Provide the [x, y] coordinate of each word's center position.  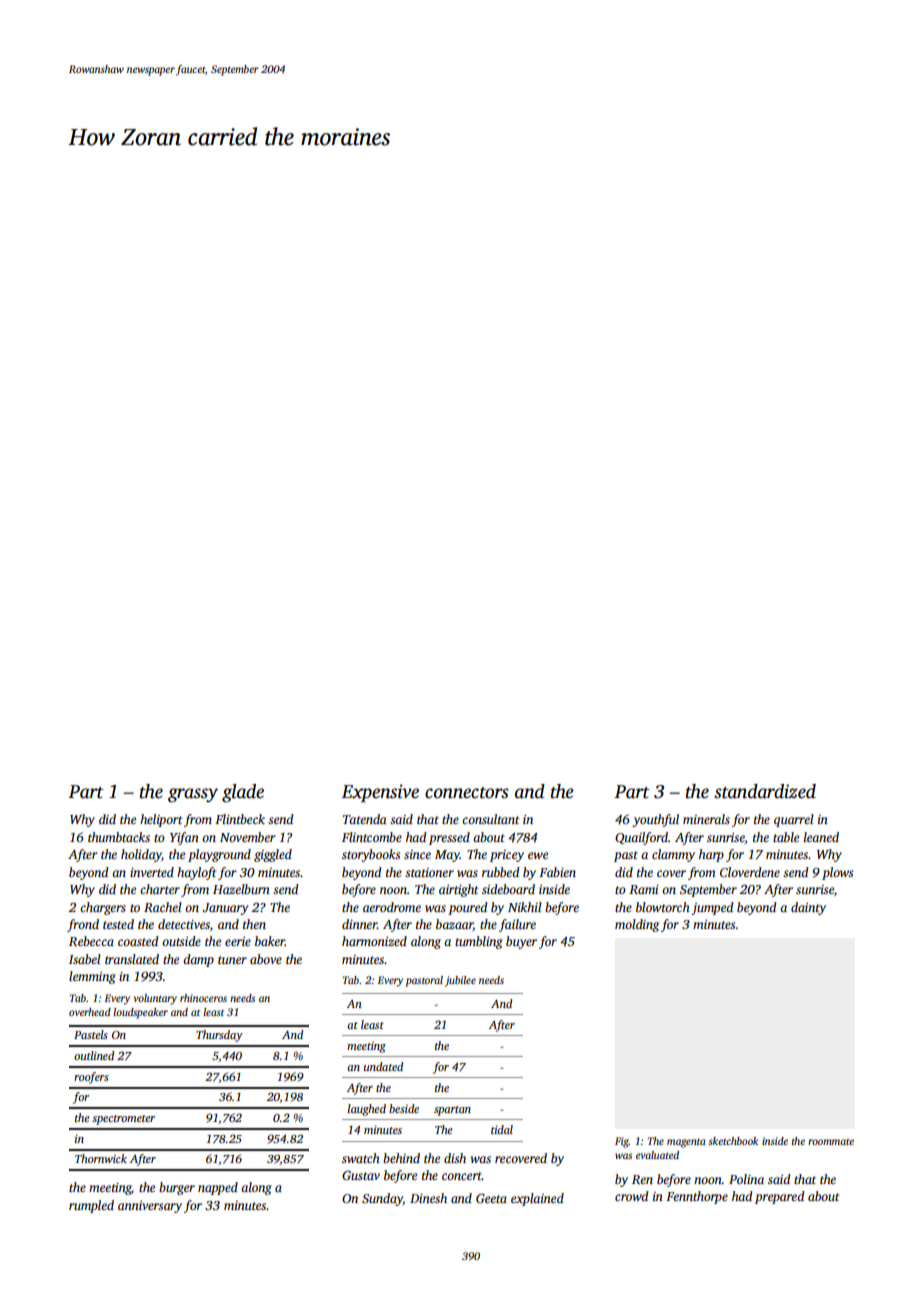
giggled [273, 855]
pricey [507, 856]
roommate [831, 1142]
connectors [467, 793]
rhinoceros [203, 998]
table [786, 837]
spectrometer [123, 1120]
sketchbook [733, 1141]
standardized [765, 791]
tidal [502, 1129]
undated [383, 1066]
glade [243, 793]
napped [218, 1188]
